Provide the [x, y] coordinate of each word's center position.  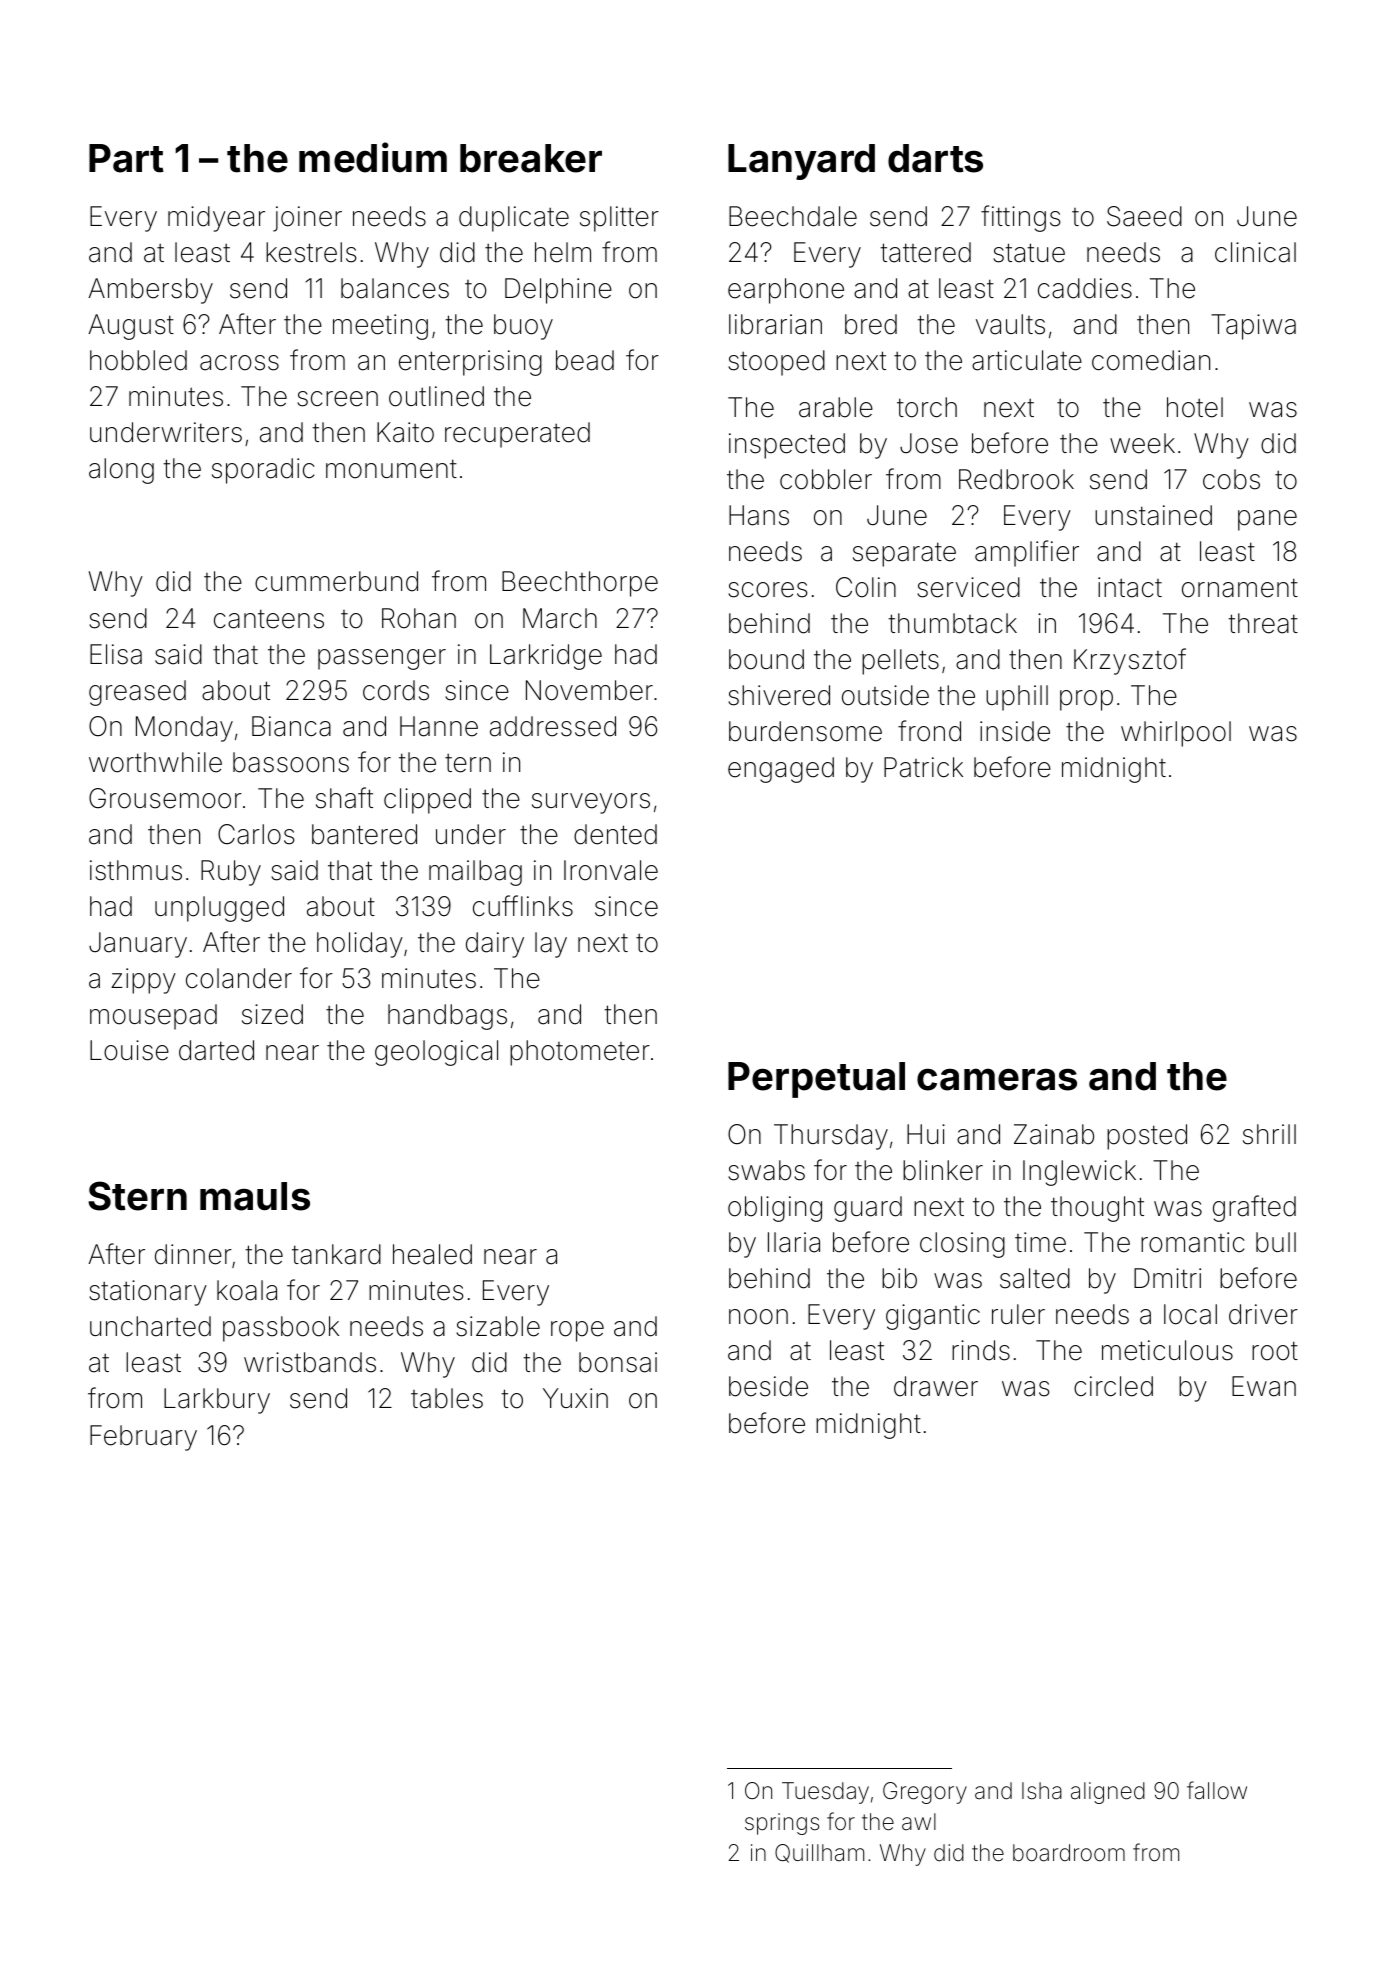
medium [373, 157]
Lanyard [801, 162]
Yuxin [575, 1398]
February [143, 1438]
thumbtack [952, 623]
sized [272, 1014]
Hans [759, 515]
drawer [936, 1386]
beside [768, 1386]
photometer [580, 1053]
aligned [1108, 1793]
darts [935, 158]
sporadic [263, 471]
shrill [1269, 1134]
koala [247, 1290]
